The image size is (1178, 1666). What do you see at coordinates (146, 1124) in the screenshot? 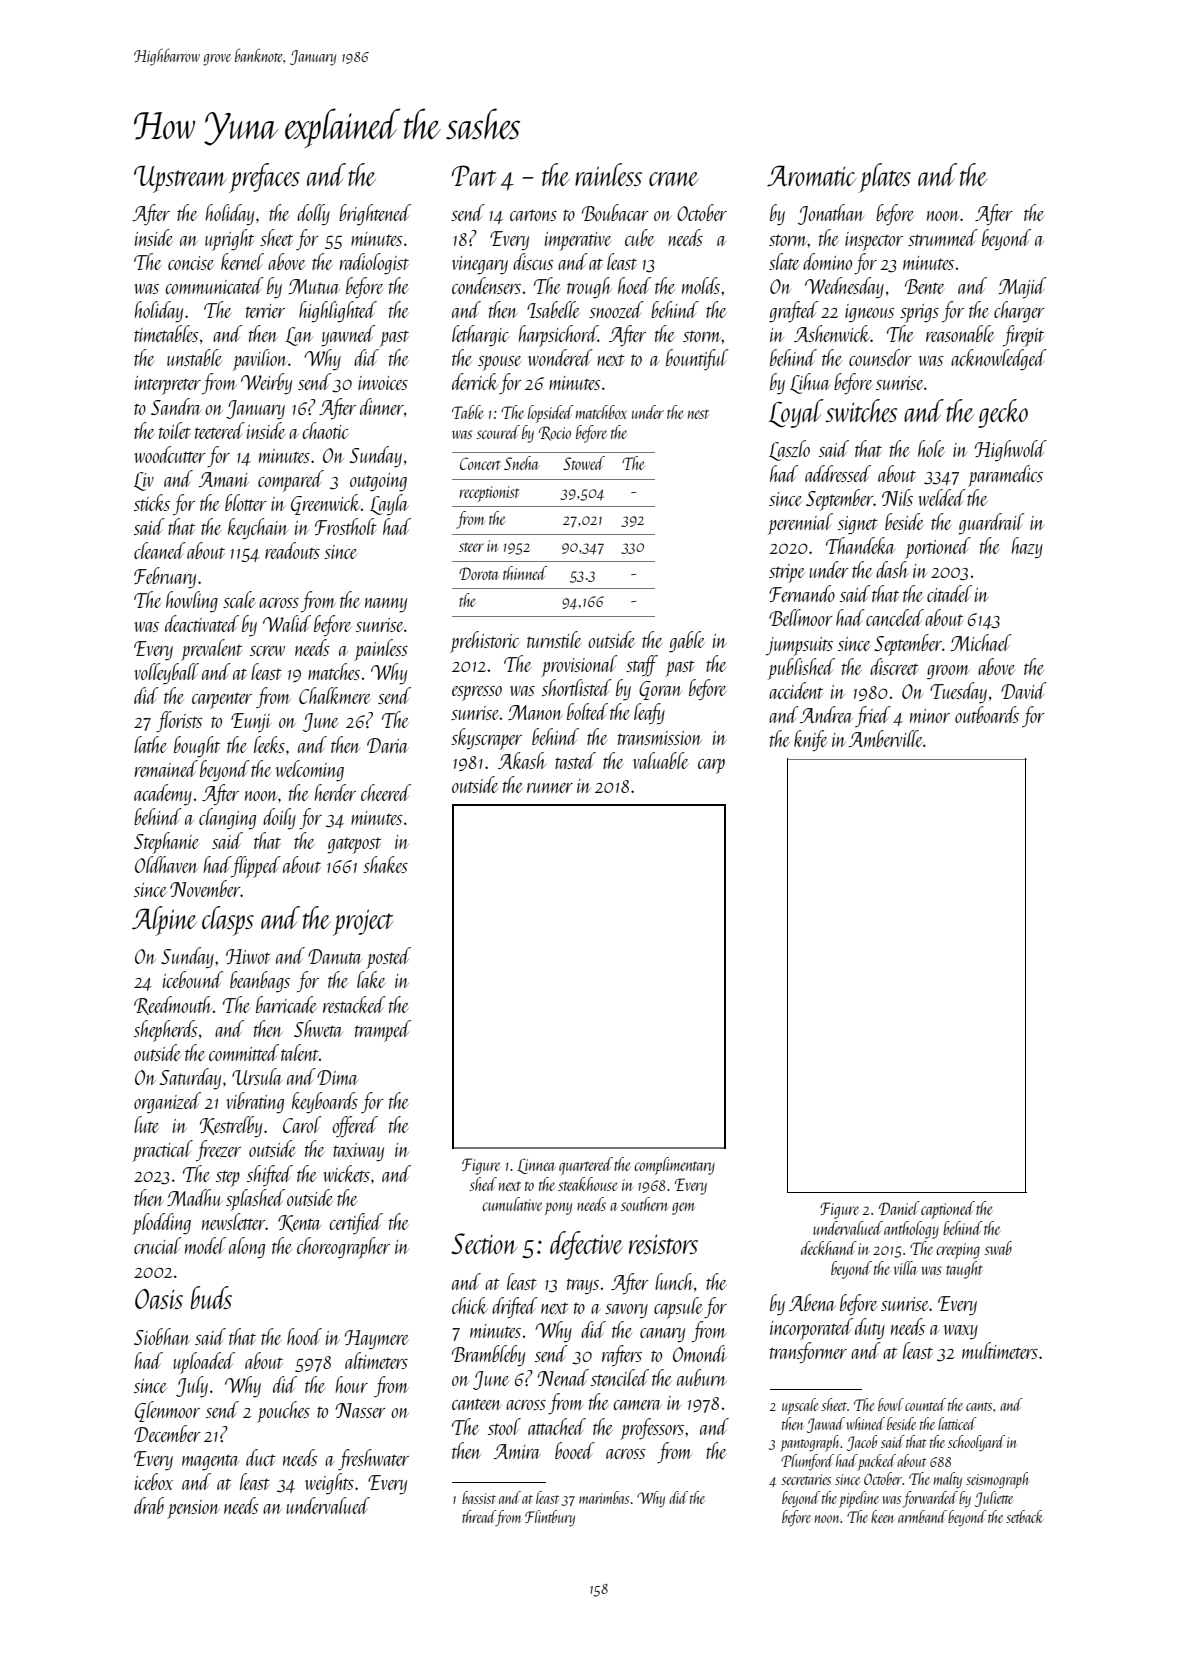
I see `lute` at bounding box center [146, 1124].
